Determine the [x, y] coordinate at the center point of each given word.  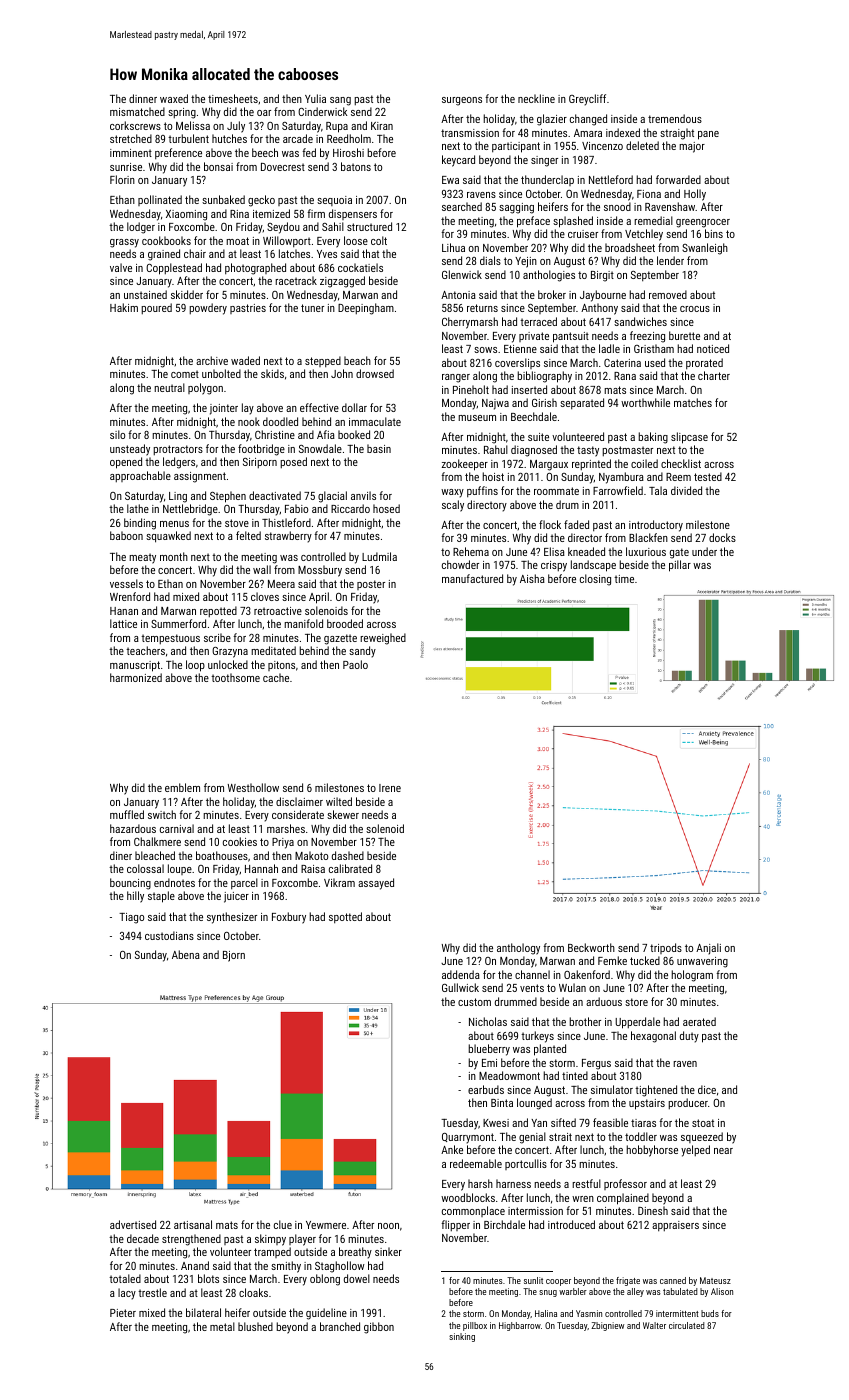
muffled [127, 814]
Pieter [123, 1313]
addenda [461, 974]
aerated [699, 1021]
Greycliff [587, 100]
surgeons [462, 101]
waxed [174, 98]
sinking [462, 1337]
